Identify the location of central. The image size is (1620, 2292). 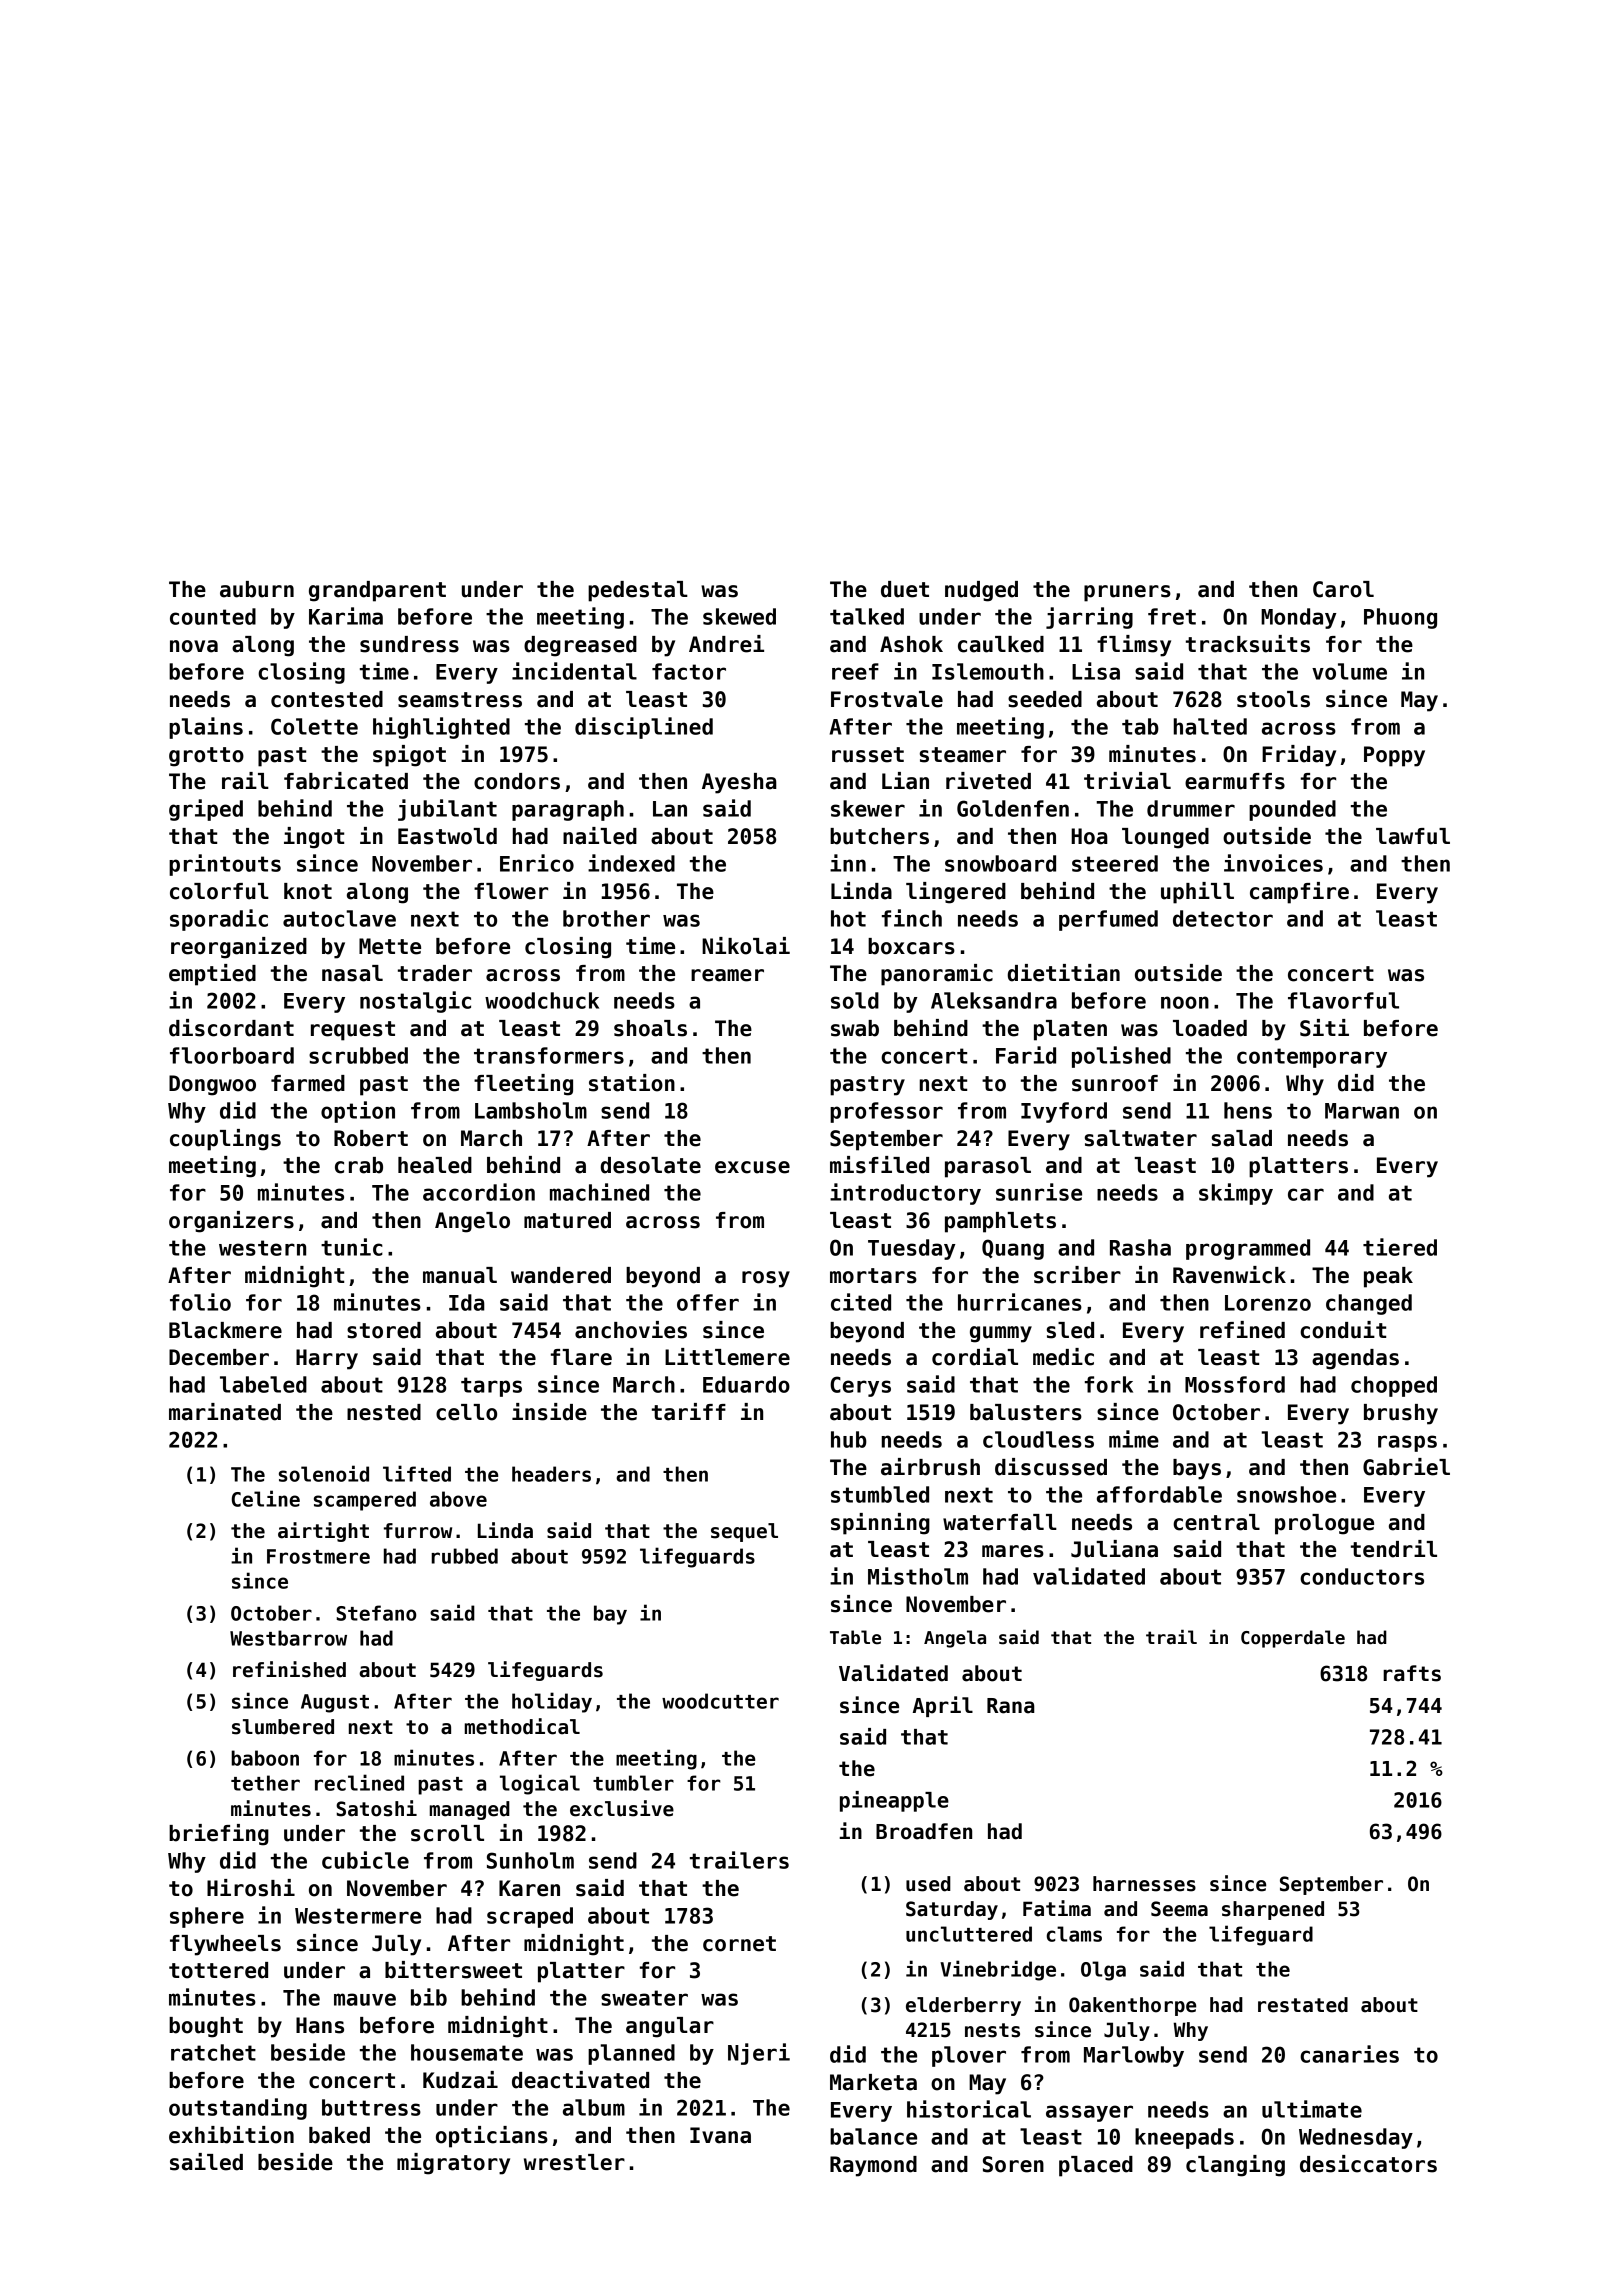
(1216, 1522).
